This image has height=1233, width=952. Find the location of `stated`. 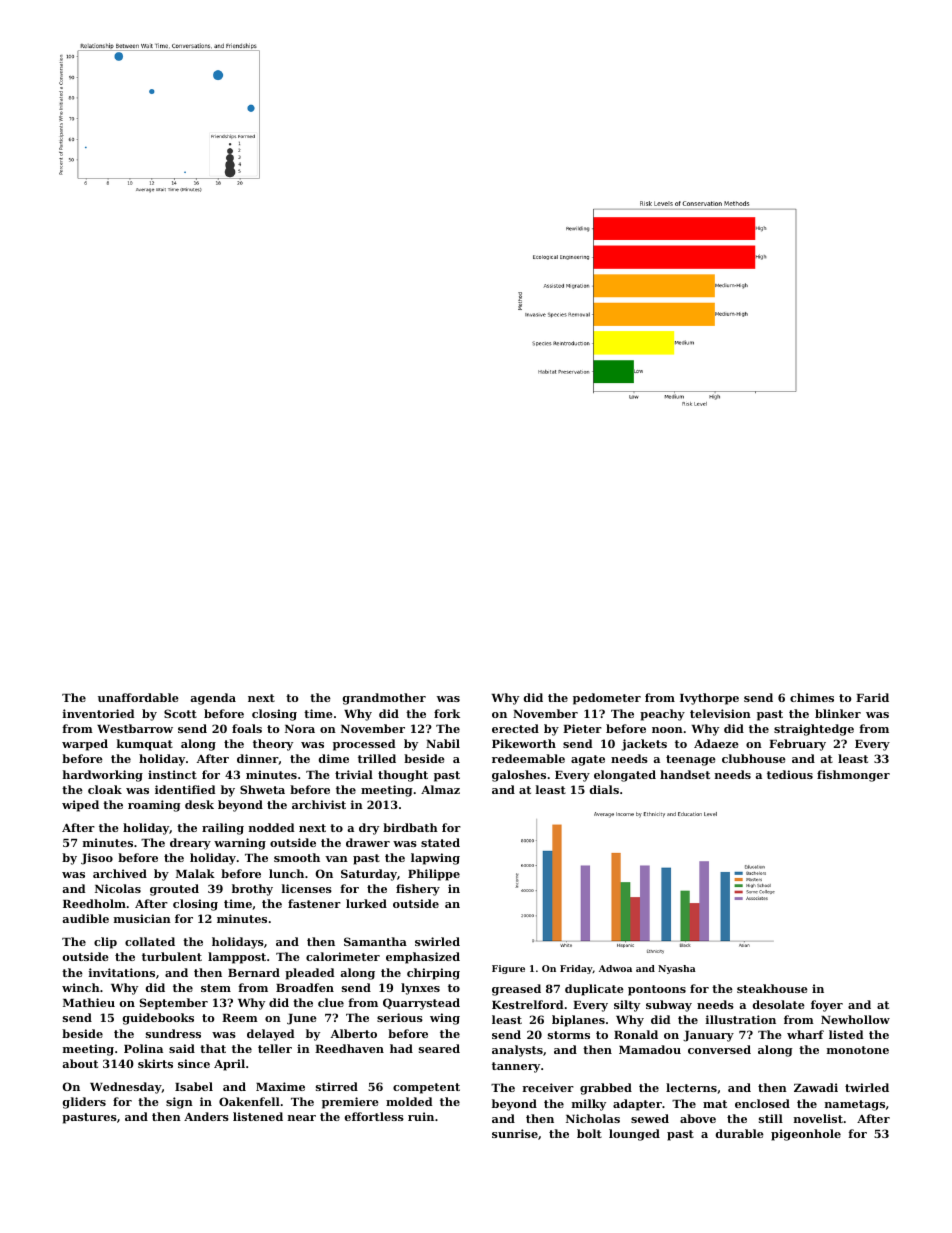

stated is located at coordinates (440, 842).
